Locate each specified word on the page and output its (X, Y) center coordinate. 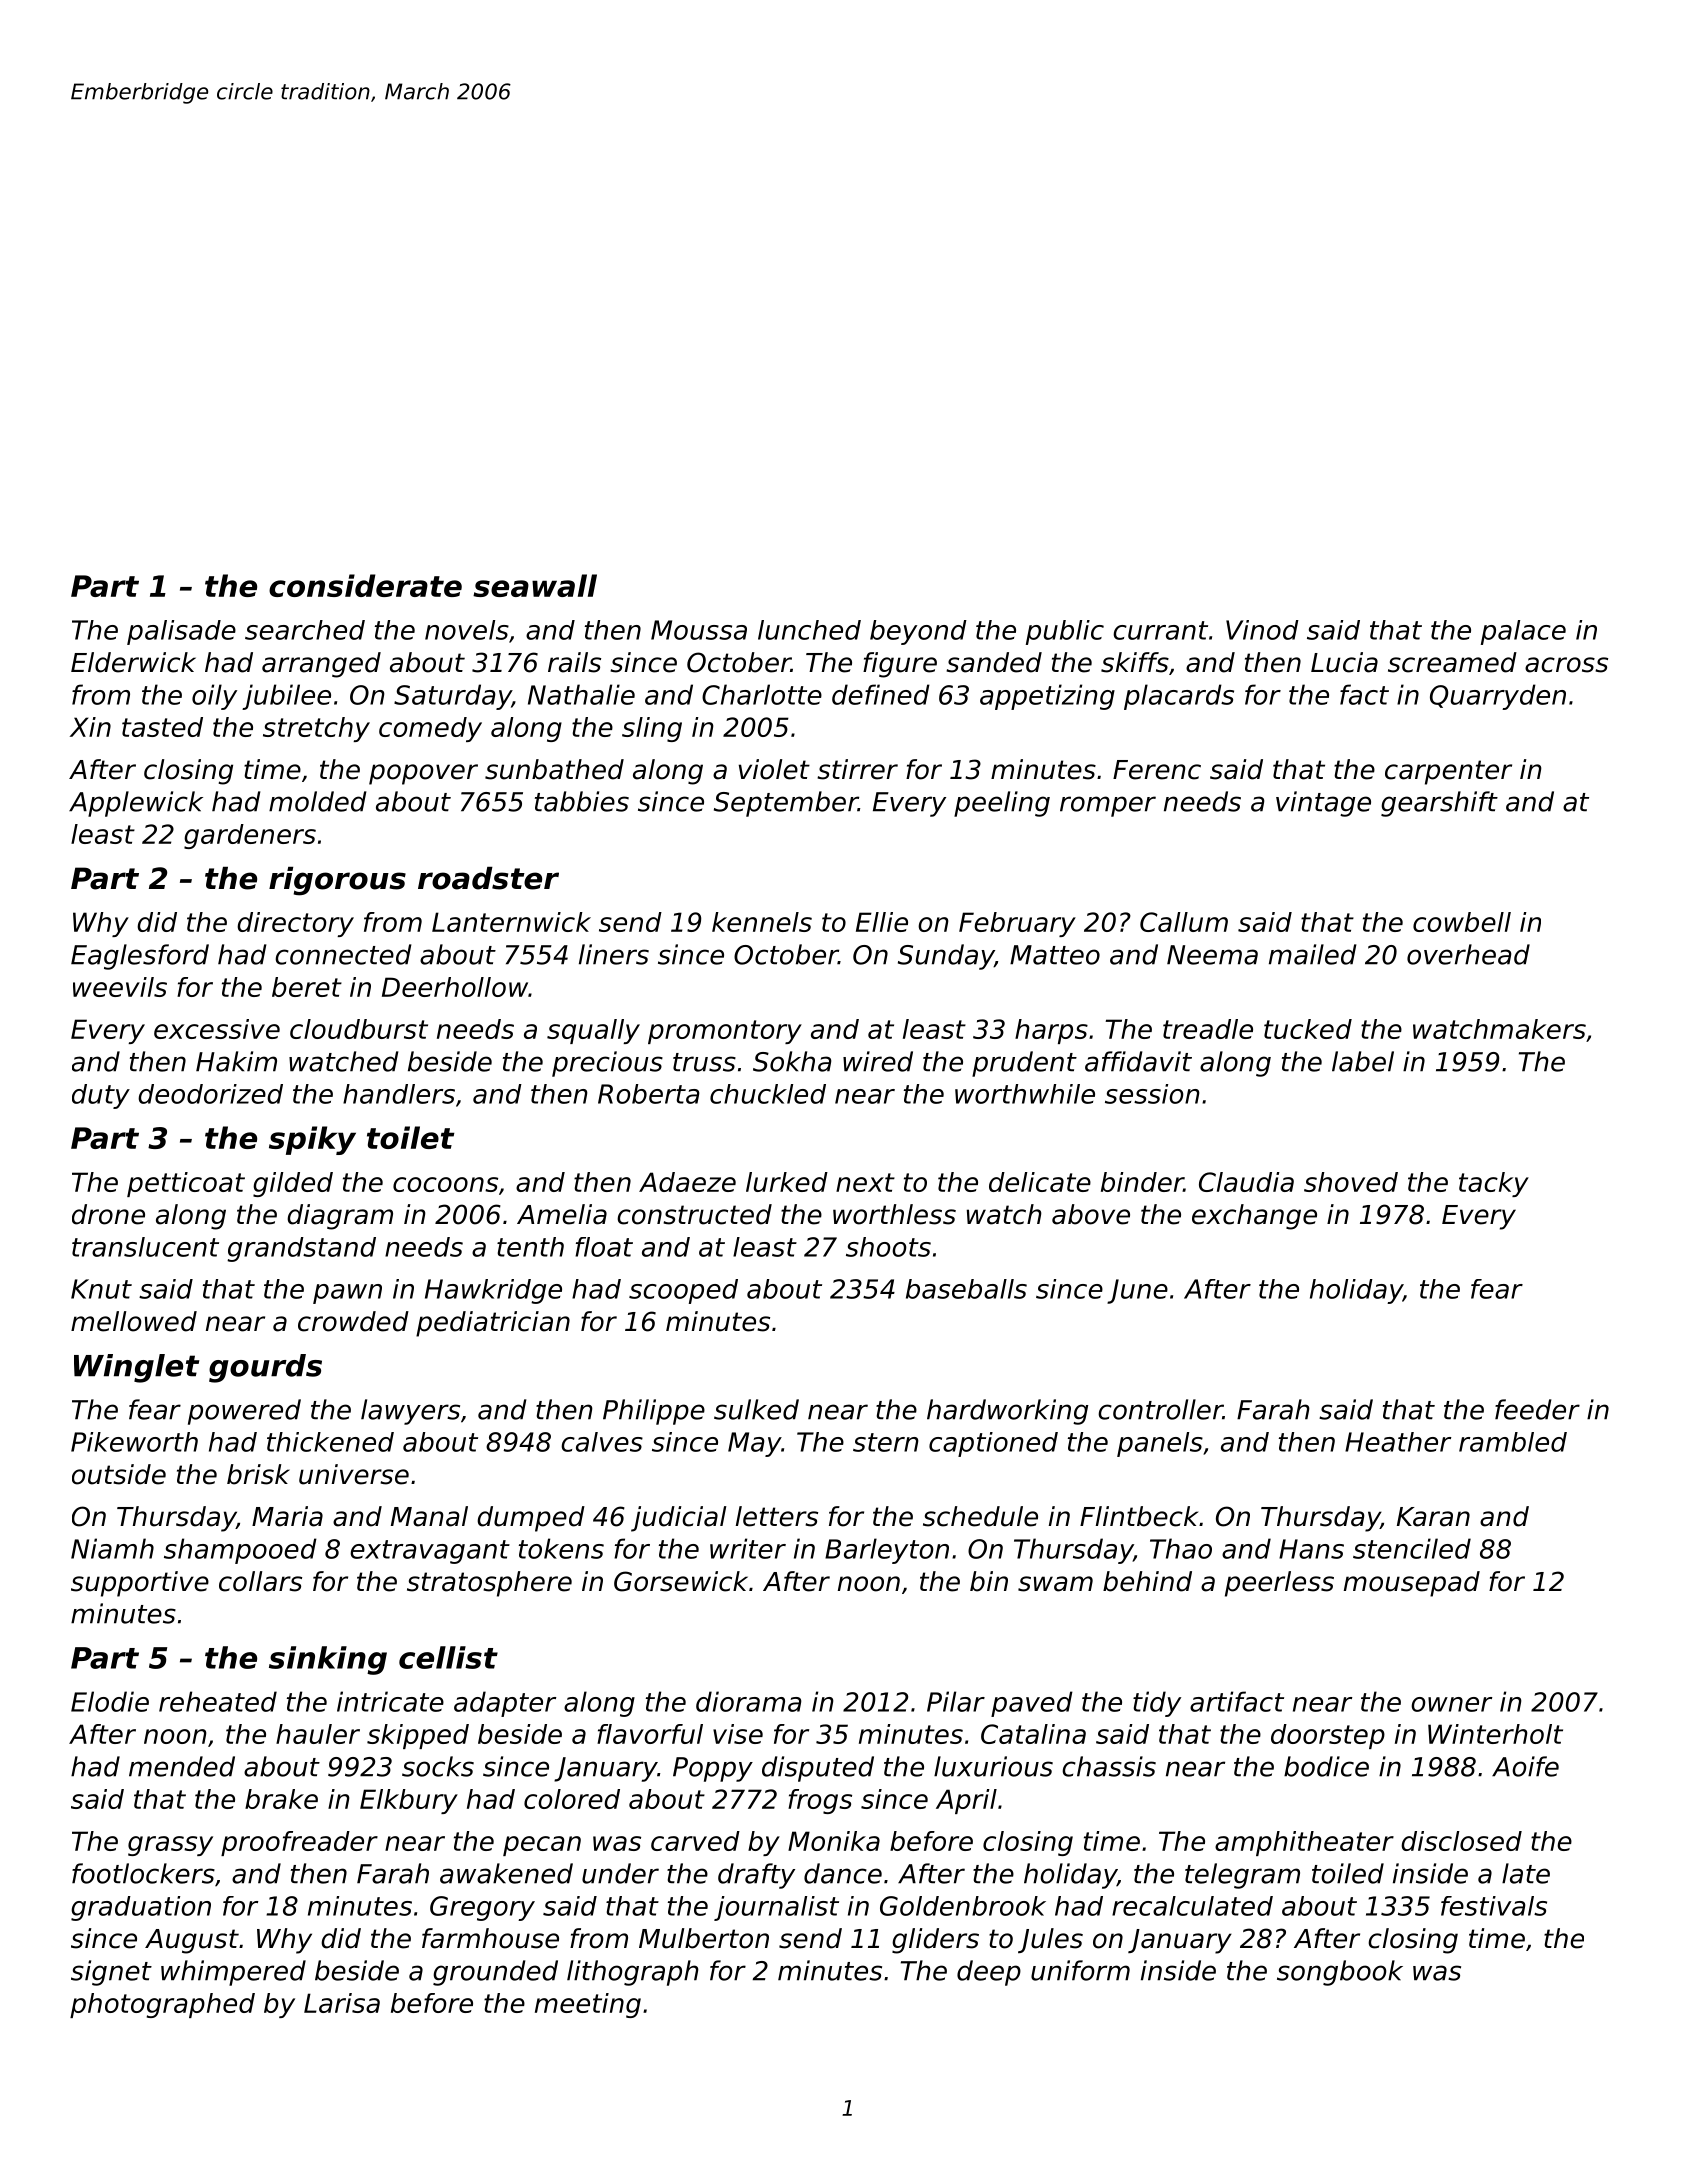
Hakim (236, 1061)
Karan (1433, 1517)
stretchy (316, 729)
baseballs (966, 1289)
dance (843, 1873)
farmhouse (490, 1938)
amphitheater (1304, 1843)
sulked (756, 1409)
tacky (1494, 1184)
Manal (429, 1516)
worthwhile (1025, 1094)
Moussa (699, 630)
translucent (145, 1247)
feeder (1537, 1409)
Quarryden (1498, 697)
